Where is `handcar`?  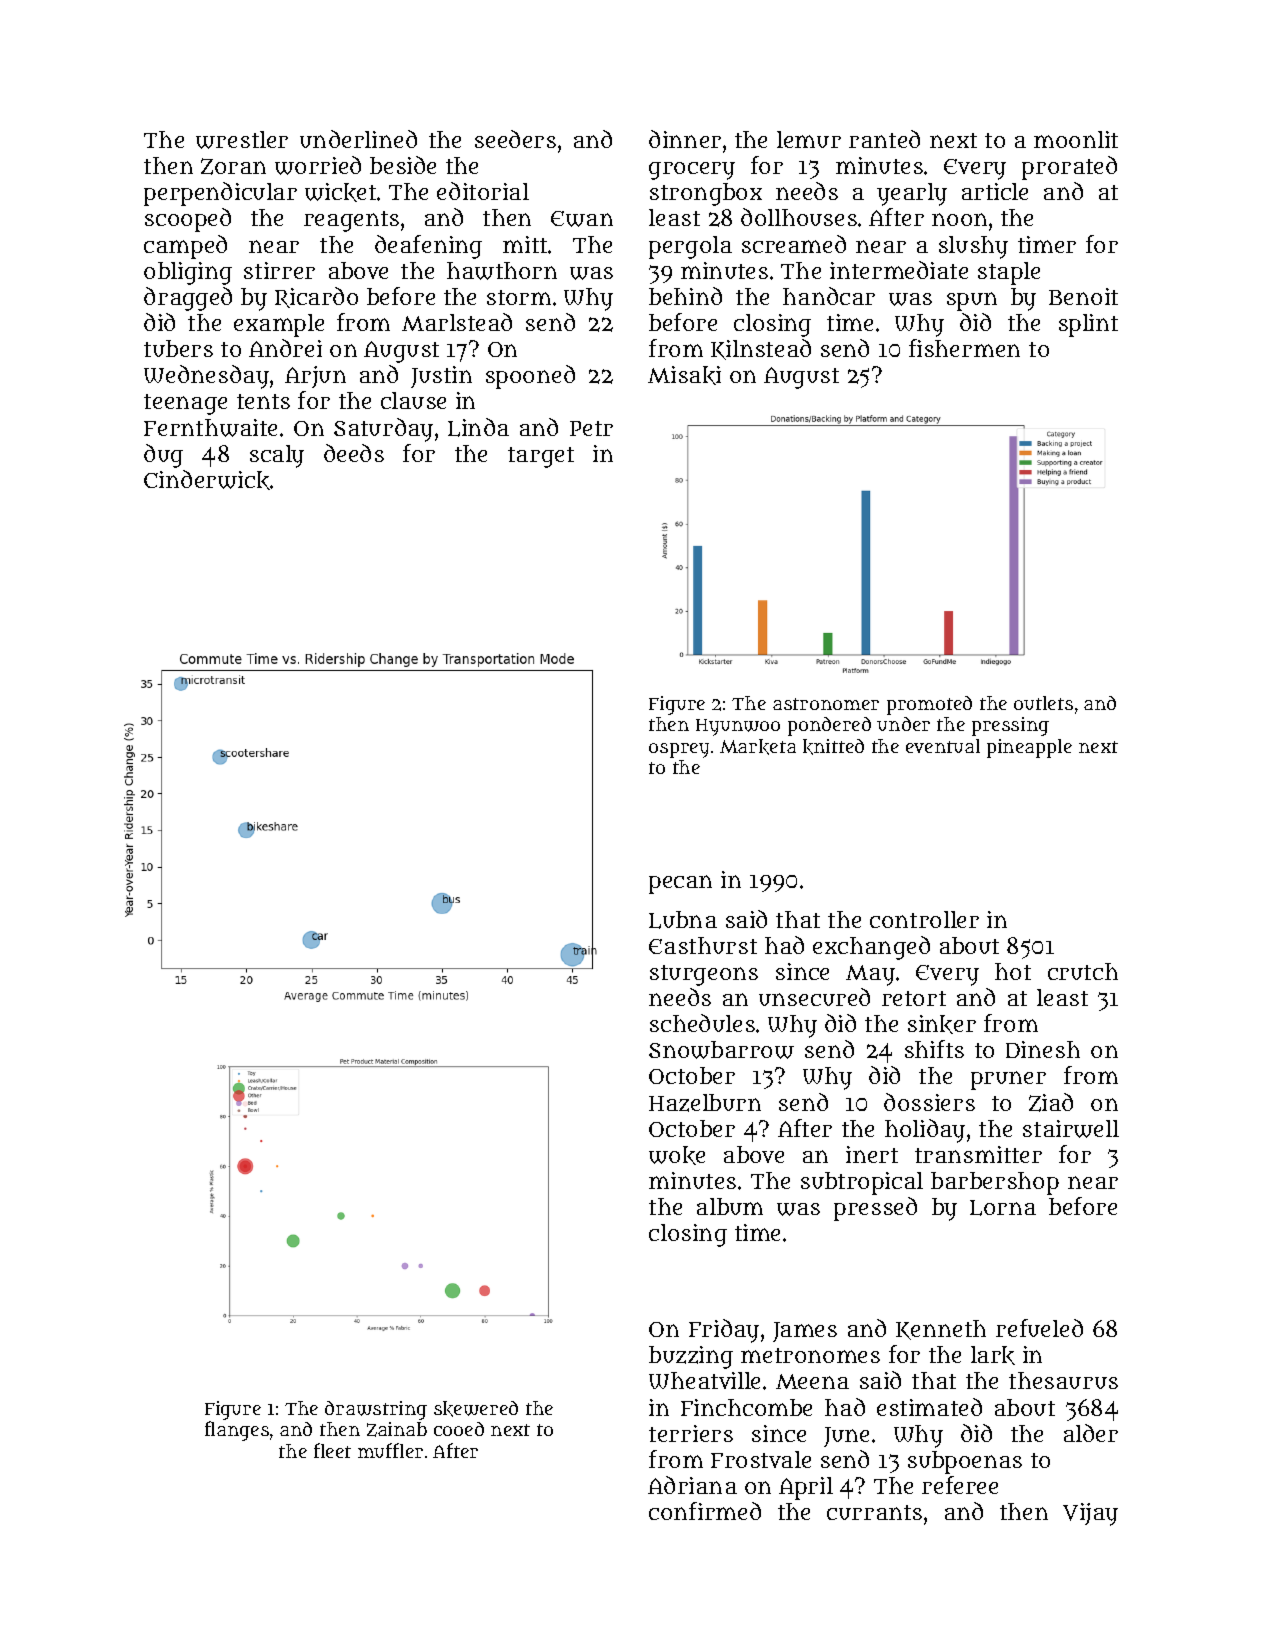 handcar is located at coordinates (829, 296).
